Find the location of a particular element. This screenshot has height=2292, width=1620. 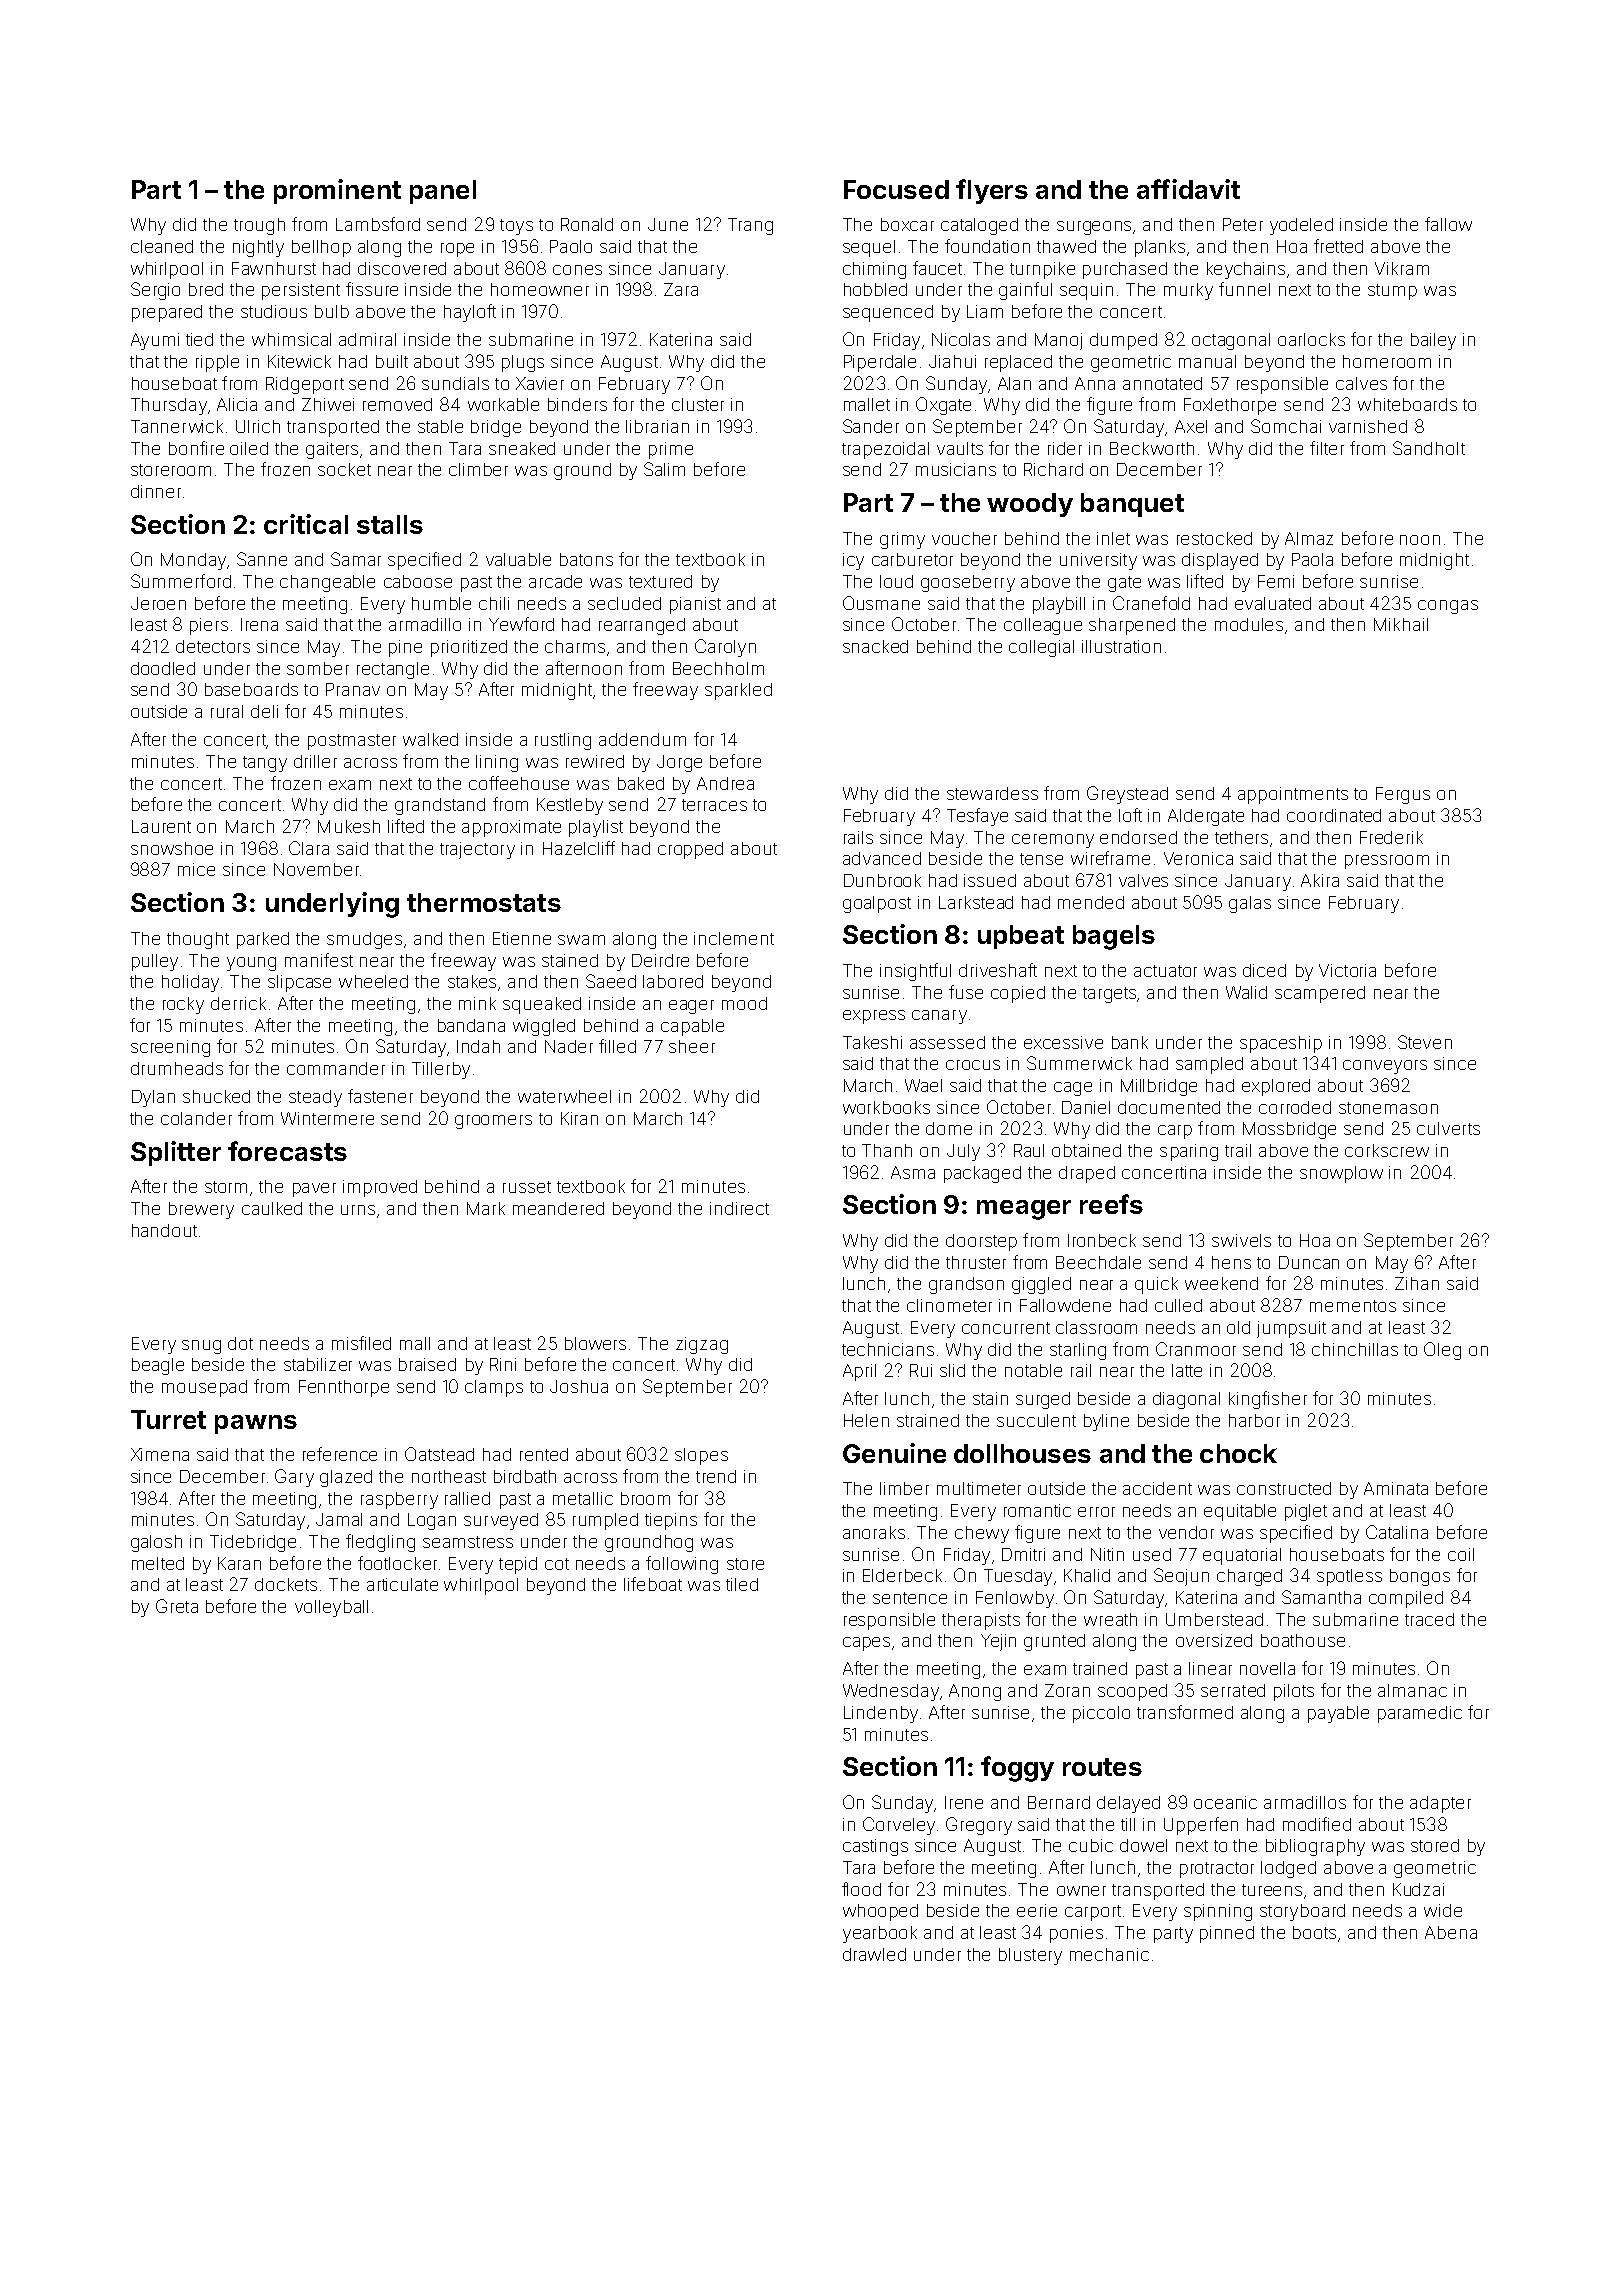

Greta is located at coordinates (177, 1606).
